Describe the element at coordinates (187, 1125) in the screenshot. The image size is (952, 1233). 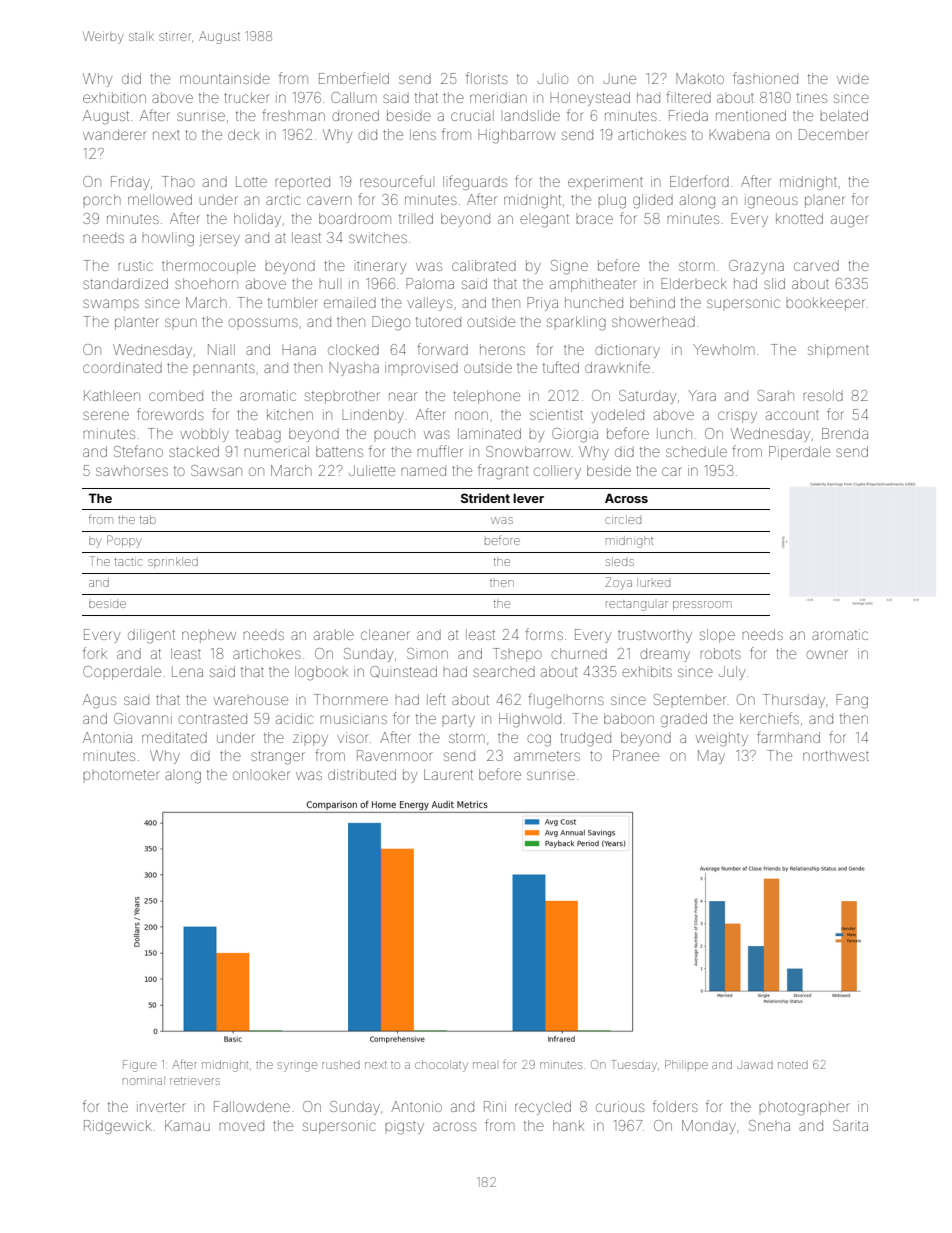
I see `Kamau` at that location.
